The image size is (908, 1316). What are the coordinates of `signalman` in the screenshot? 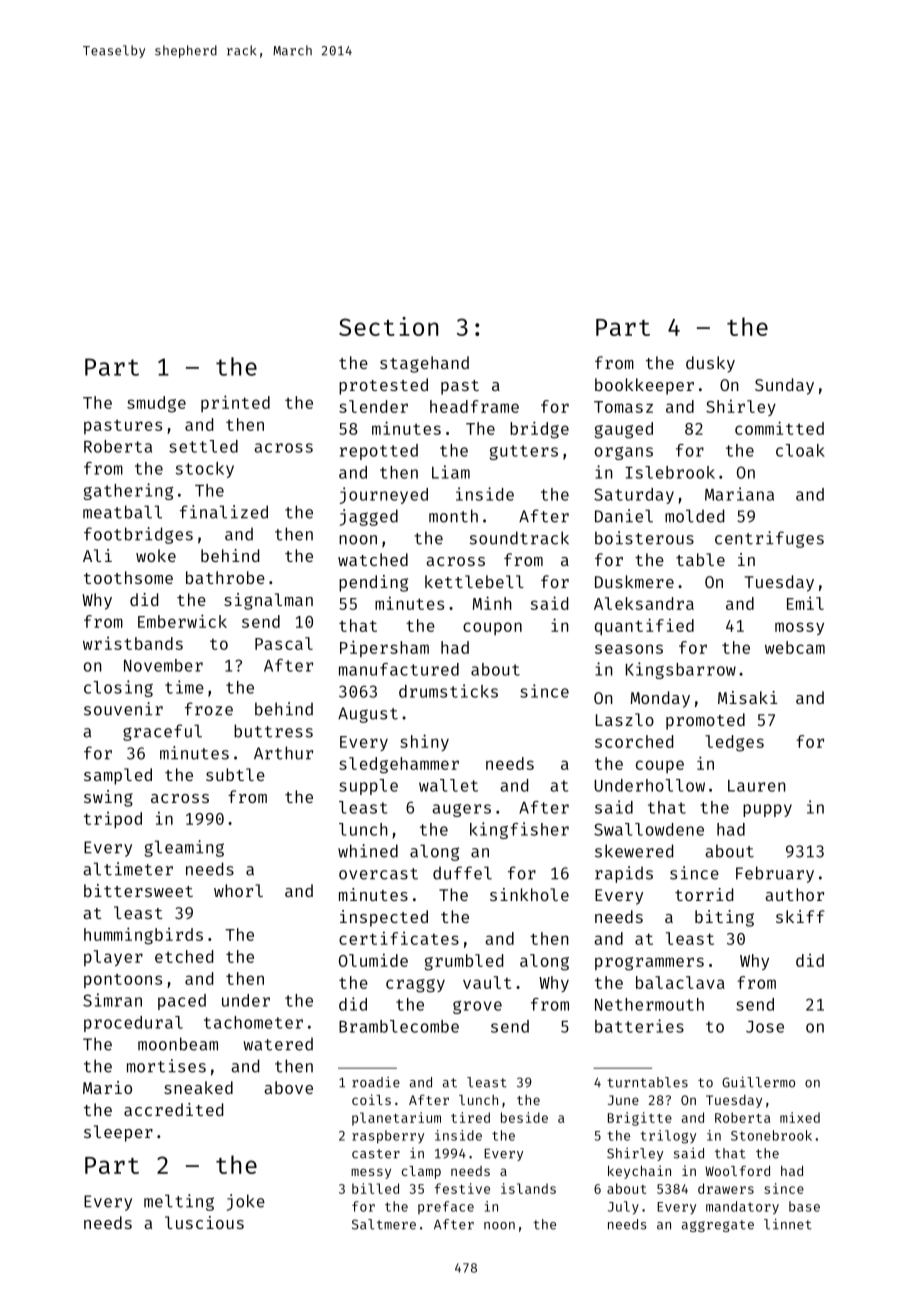 It's located at (268, 601).
